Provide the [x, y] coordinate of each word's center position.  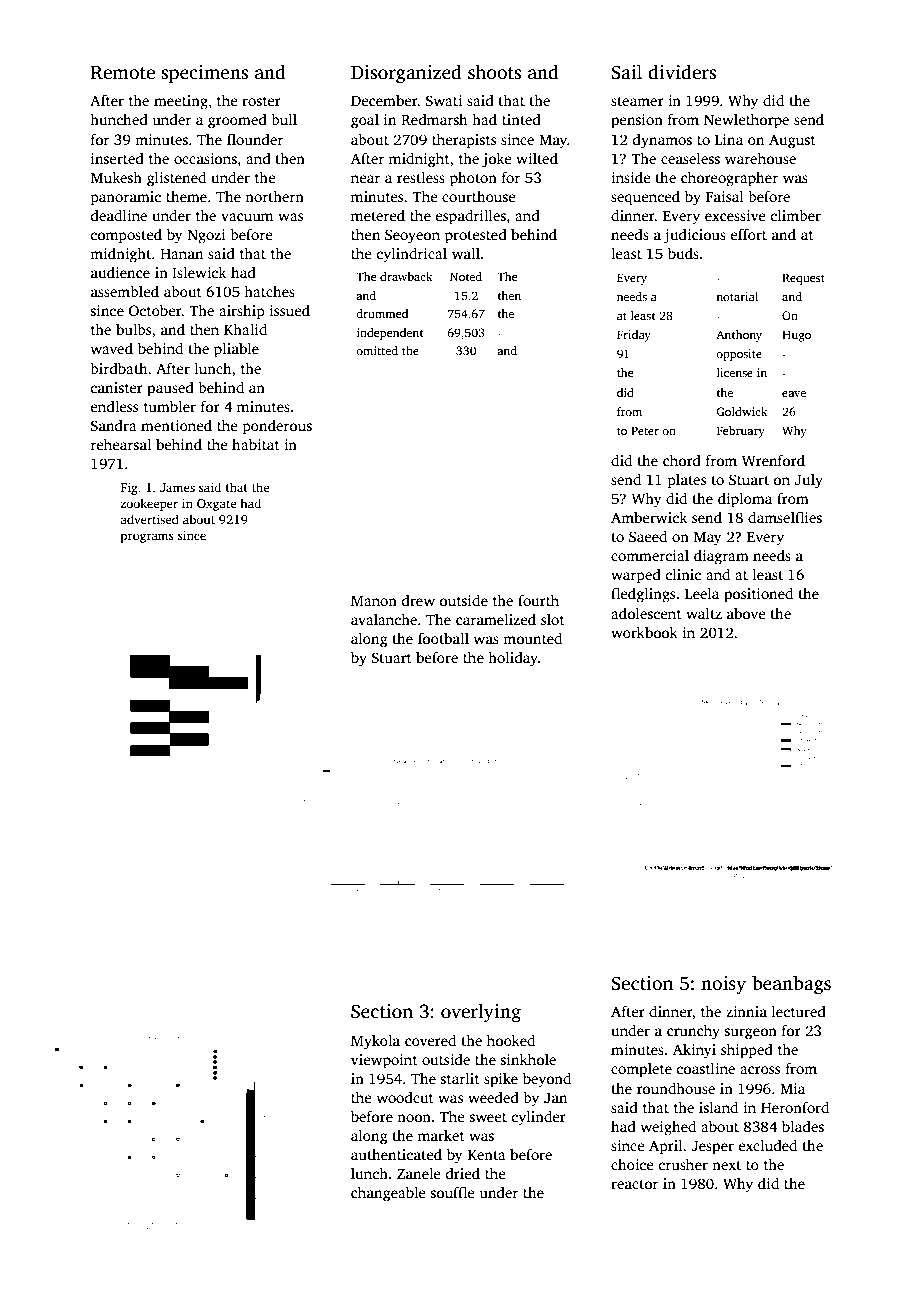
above [746, 613]
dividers [682, 72]
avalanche [384, 619]
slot [553, 619]
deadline [119, 215]
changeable [388, 1194]
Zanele [419, 1173]
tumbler [170, 406]
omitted [377, 350]
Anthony [739, 336]
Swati [444, 100]
